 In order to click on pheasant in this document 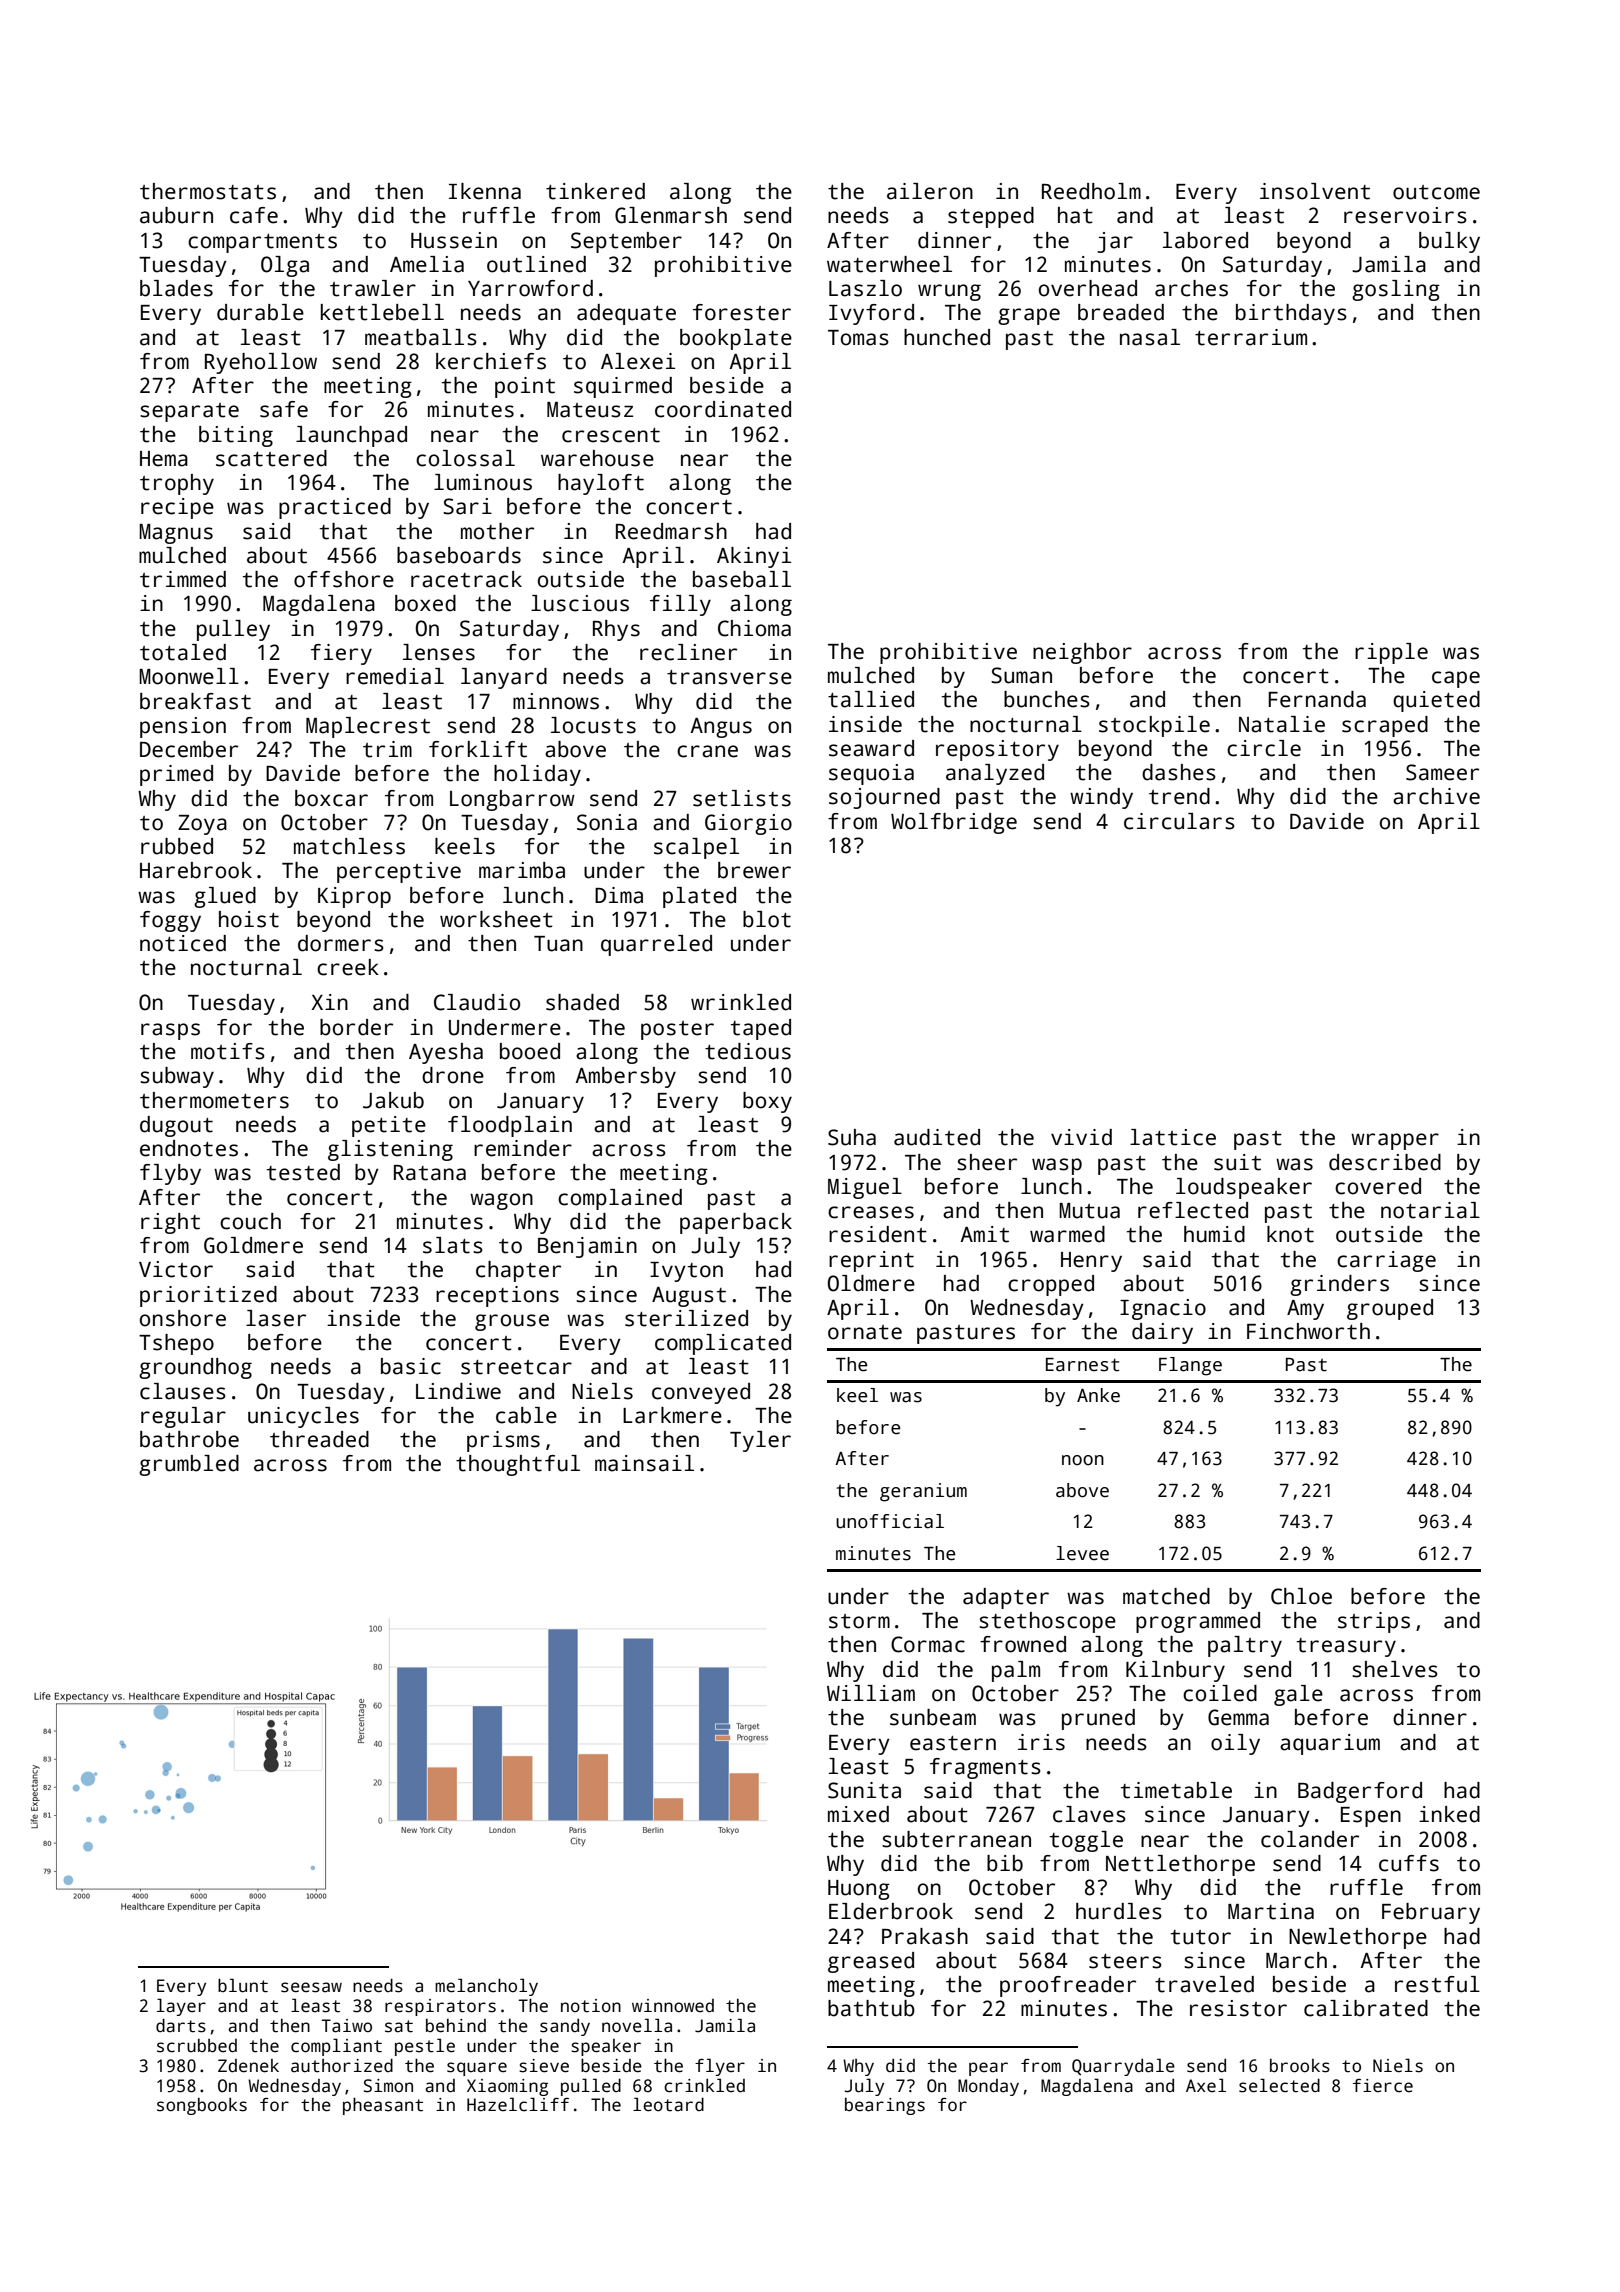, I will do `click(383, 2106)`.
